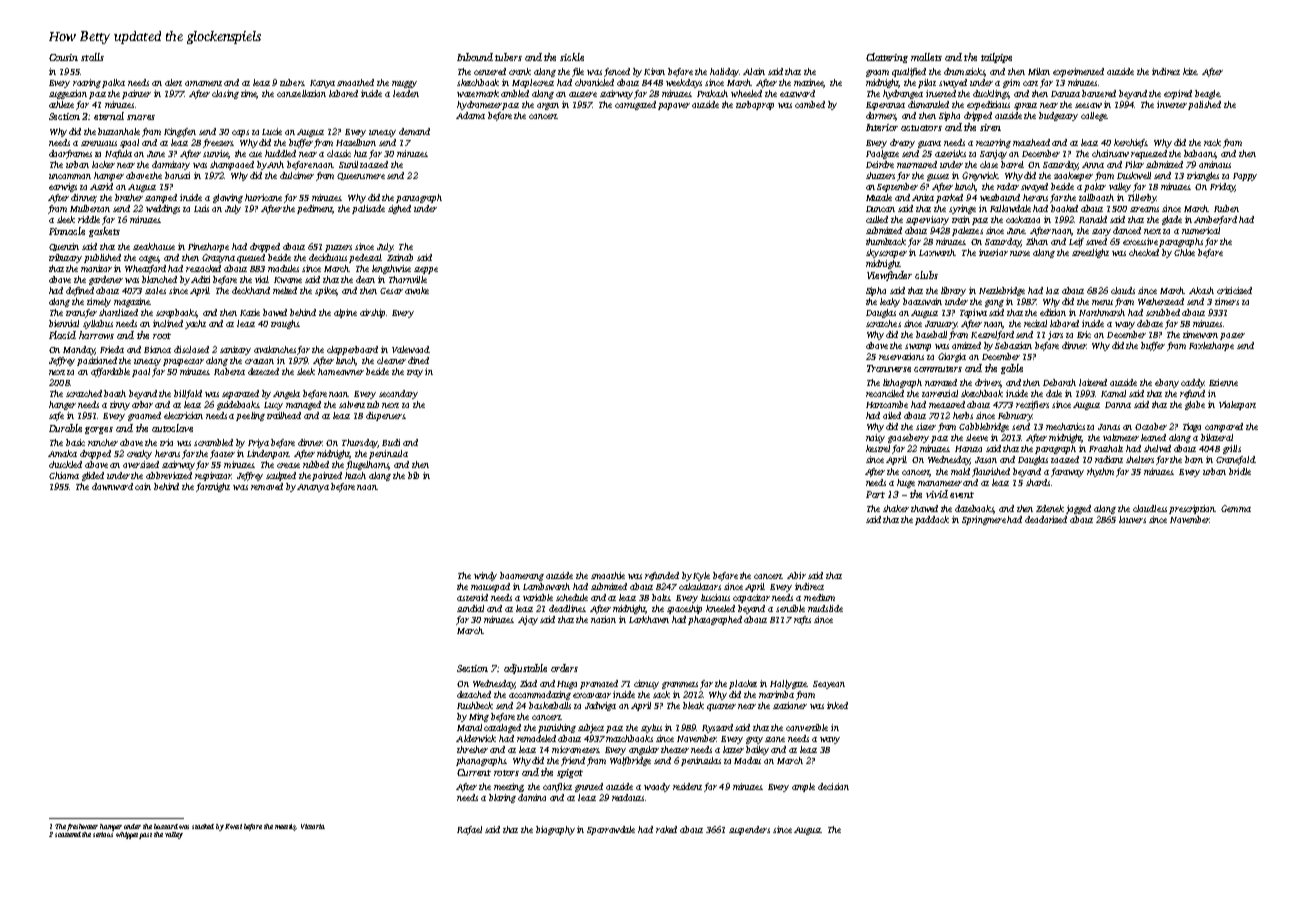  What do you see at coordinates (984, 427) in the screenshot?
I see `Cobblebridge` at bounding box center [984, 427].
